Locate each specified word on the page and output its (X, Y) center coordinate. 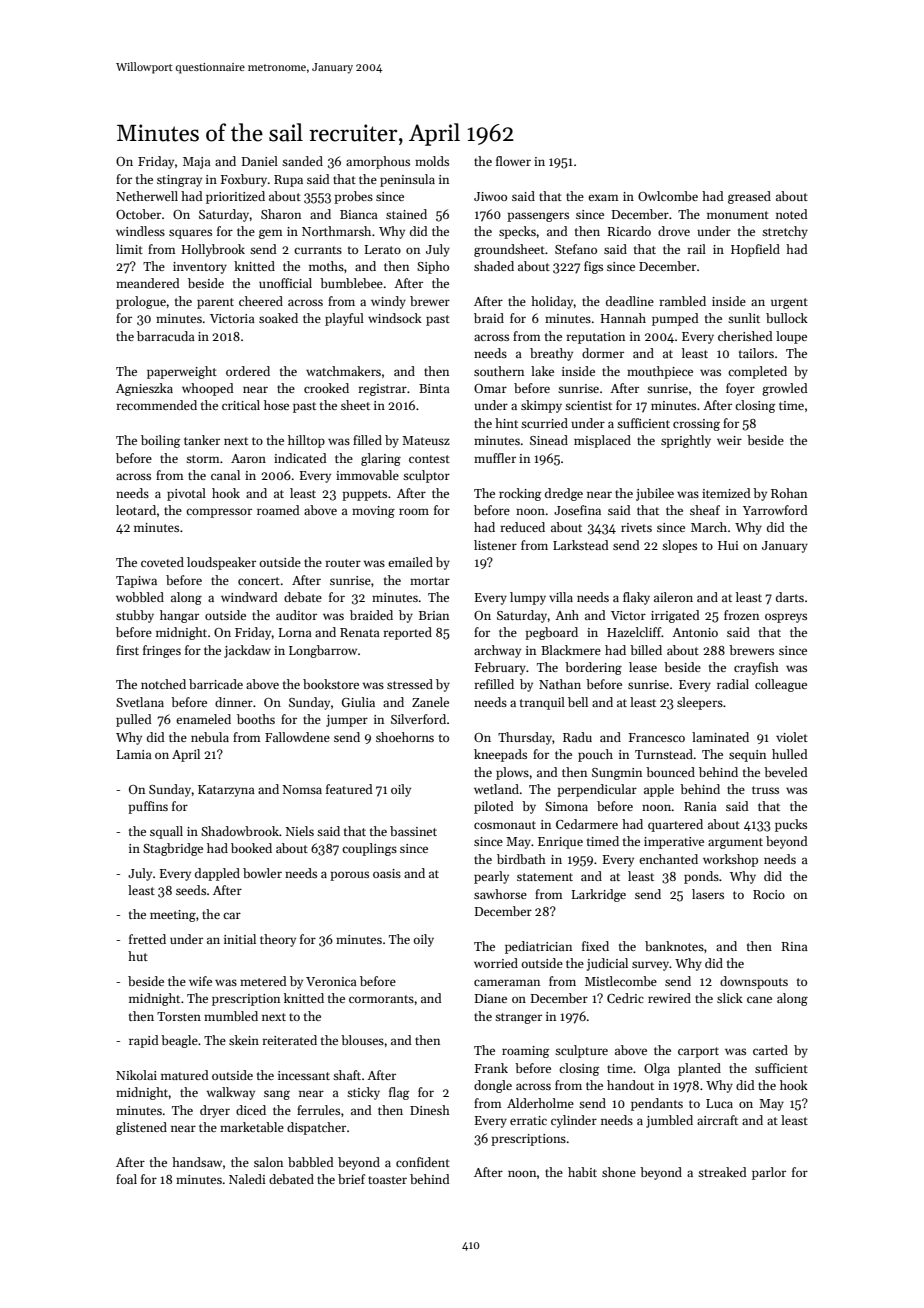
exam (603, 197)
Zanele (430, 702)
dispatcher (316, 1128)
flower (513, 161)
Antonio (695, 632)
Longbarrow (323, 651)
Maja (197, 163)
